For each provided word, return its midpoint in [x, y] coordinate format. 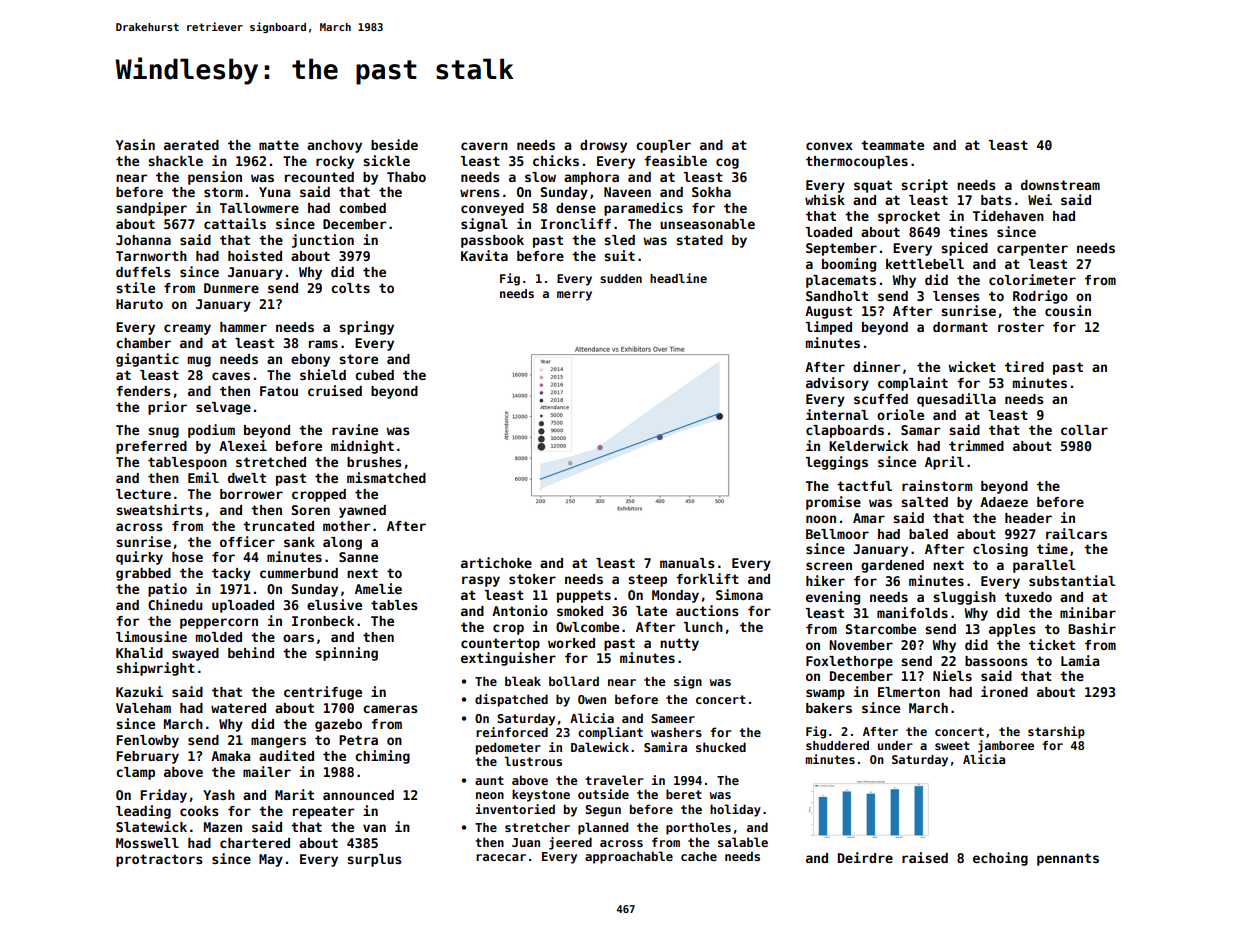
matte [279, 145]
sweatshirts [159, 509]
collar [1084, 430]
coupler [663, 146]
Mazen [223, 827]
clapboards [845, 431]
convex [829, 146]
